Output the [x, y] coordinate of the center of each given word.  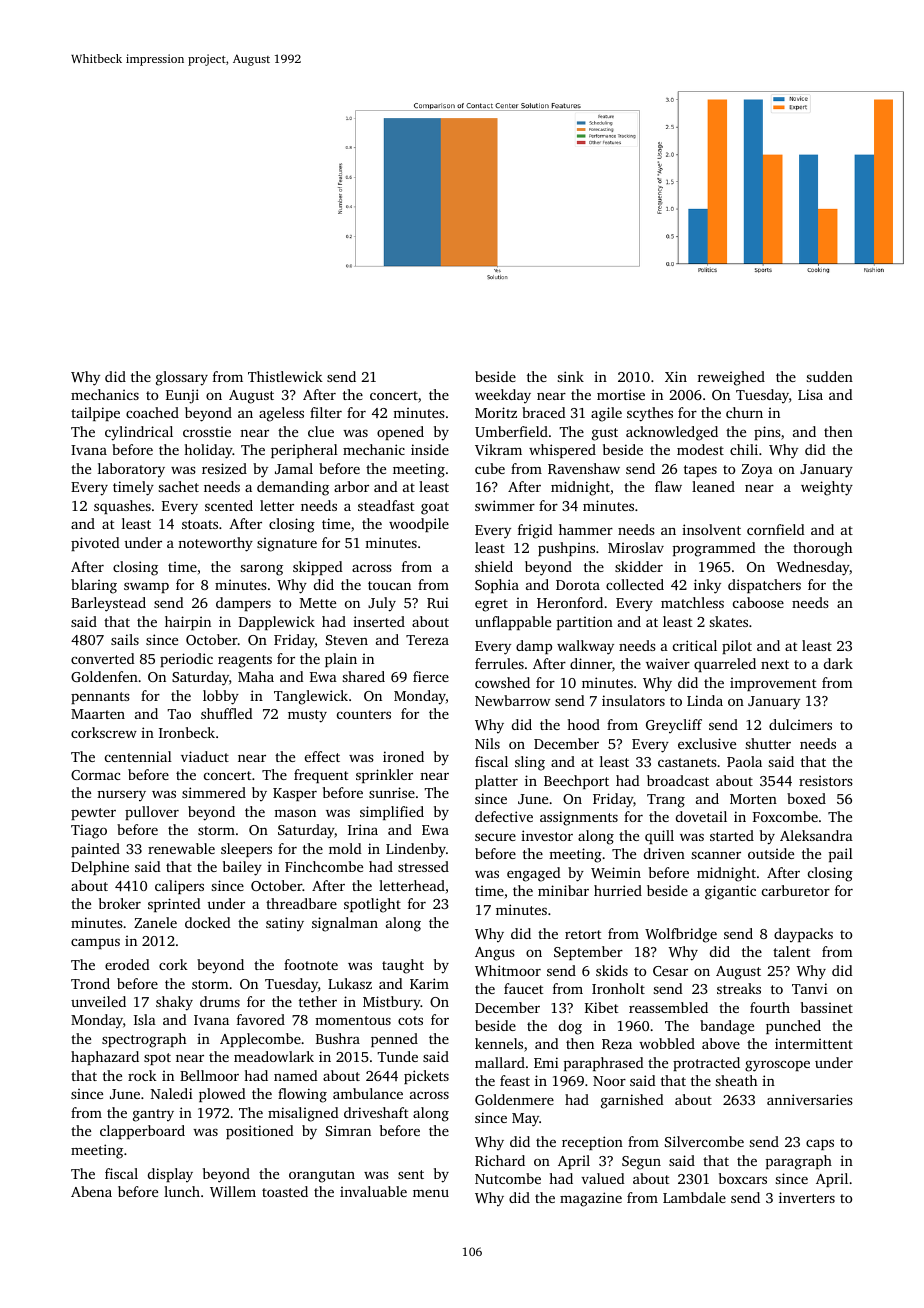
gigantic [730, 892]
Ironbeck [187, 732]
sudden [829, 376]
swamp [146, 588]
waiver [668, 663]
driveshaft [376, 1112]
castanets [687, 762]
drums [220, 1001]
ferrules [499, 663]
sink [570, 376]
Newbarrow [512, 700]
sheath [736, 1080]
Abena [91, 1191]
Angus [495, 954]
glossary [182, 378]
